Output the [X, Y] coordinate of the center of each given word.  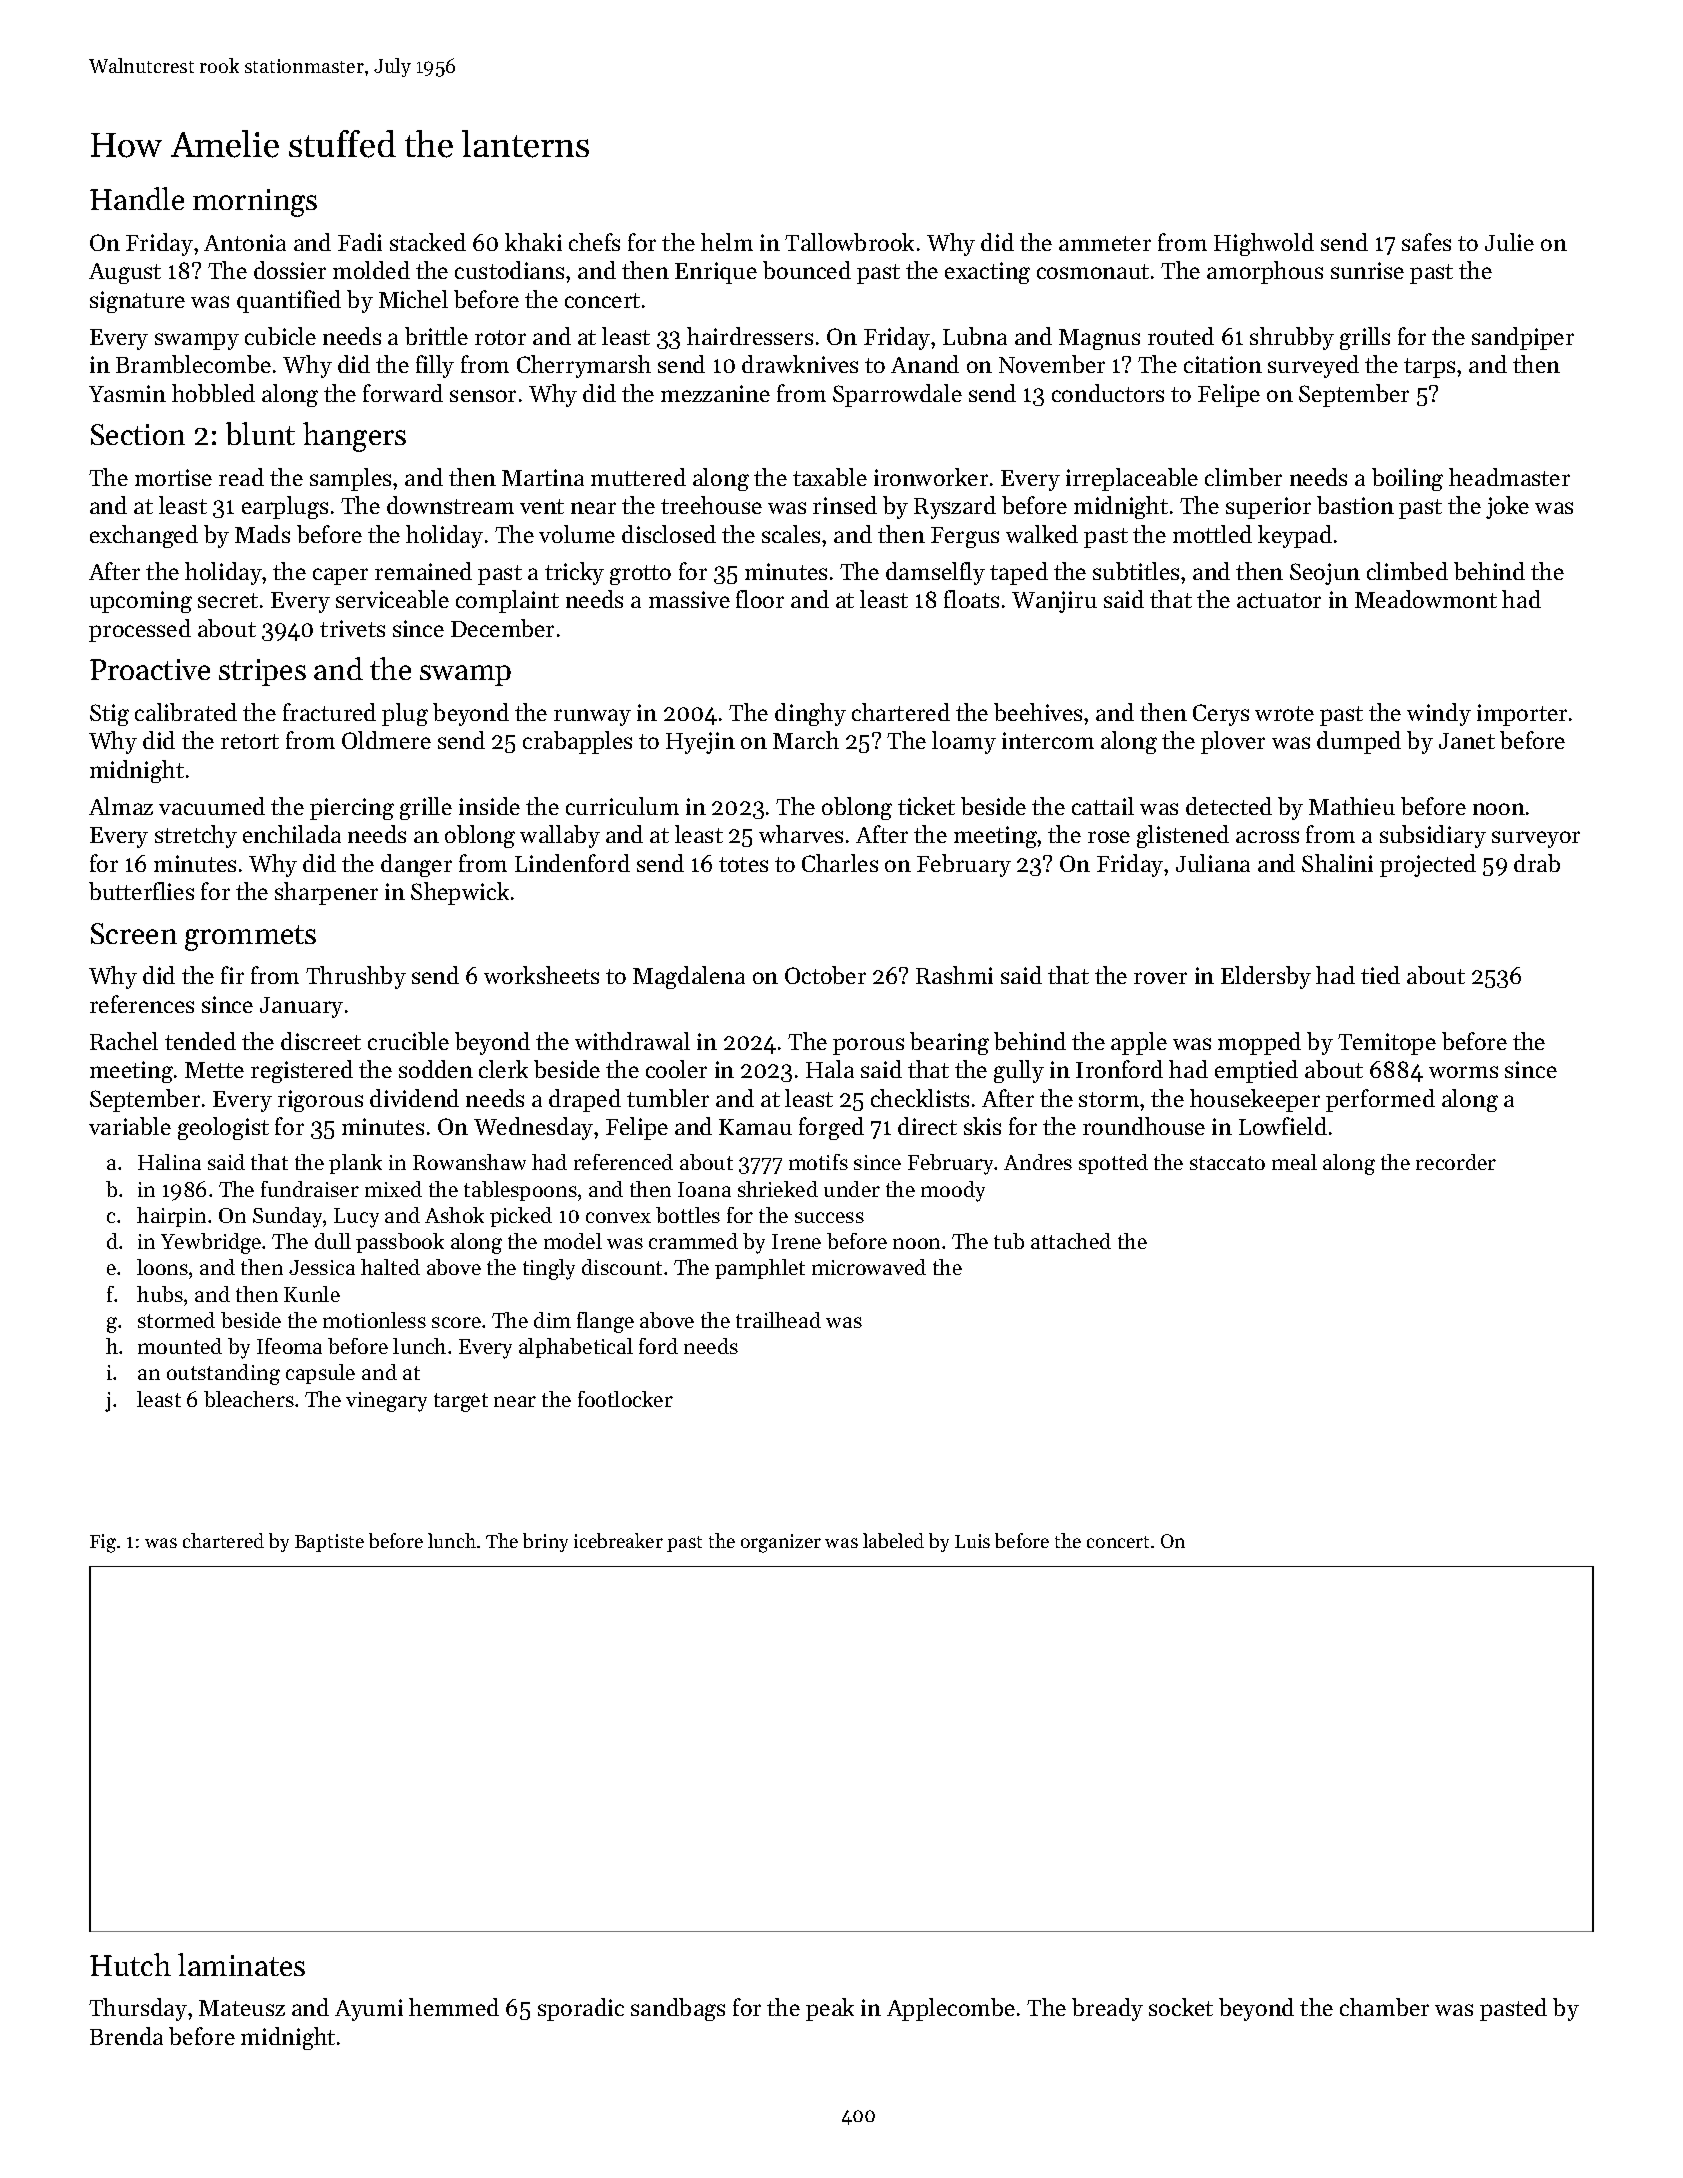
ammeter [1105, 243]
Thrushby [356, 977]
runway [592, 717]
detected [1229, 806]
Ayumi [369, 2010]
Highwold [1264, 244]
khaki [533, 242]
